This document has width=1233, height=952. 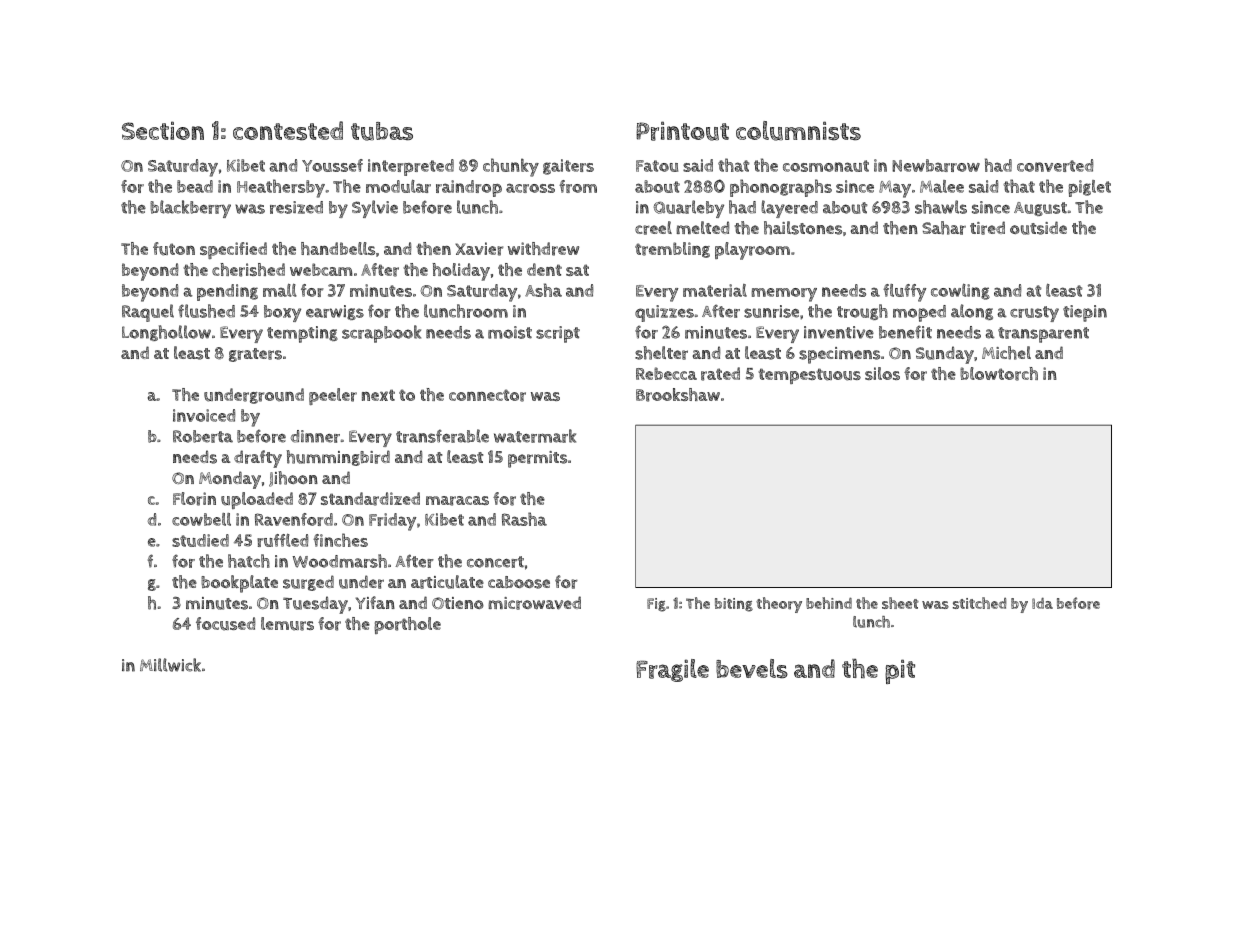 I want to click on focused, so click(x=225, y=624).
